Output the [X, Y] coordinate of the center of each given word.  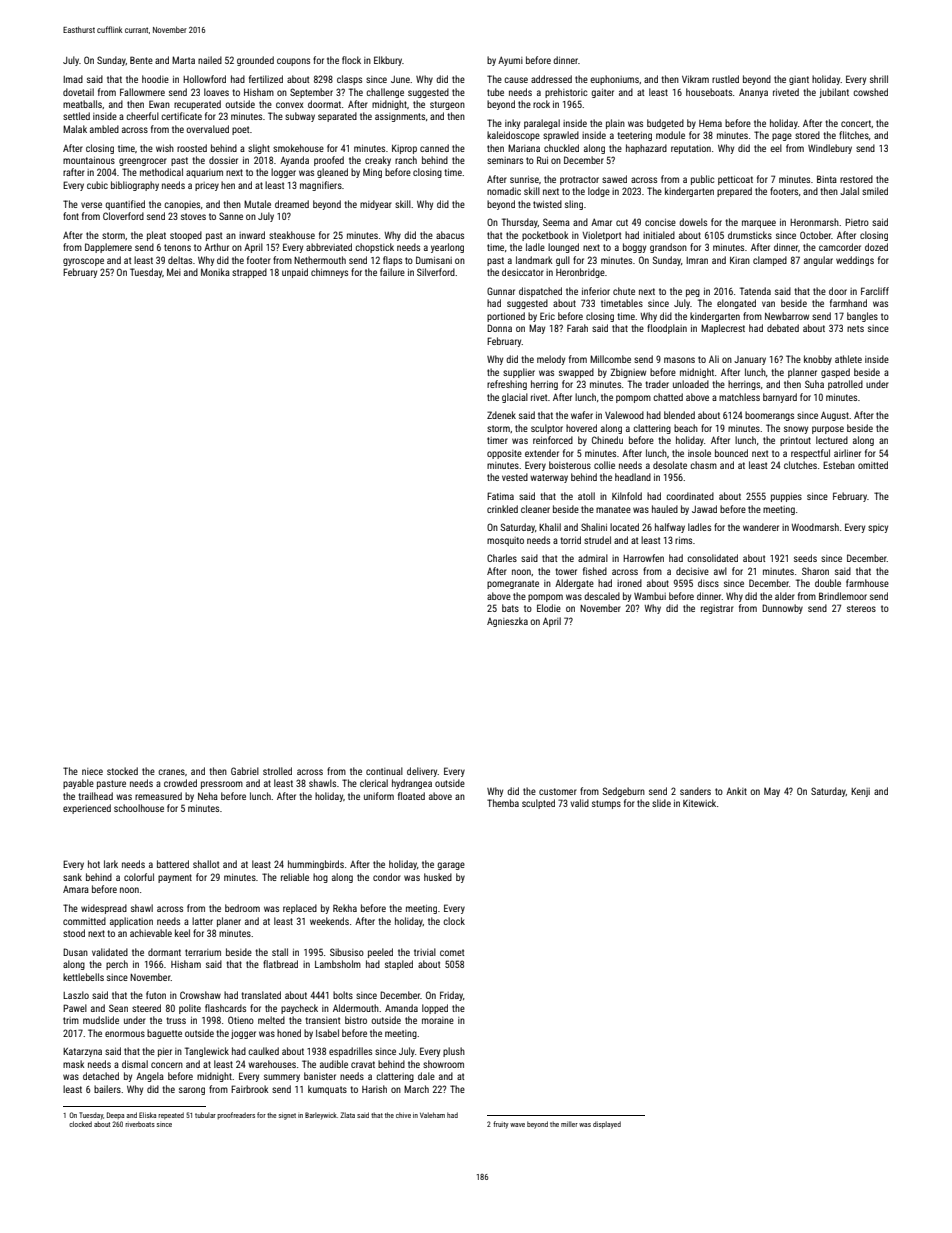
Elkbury [388, 61]
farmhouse [867, 583]
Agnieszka [507, 622]
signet [287, 1116]
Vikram [695, 79]
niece [92, 771]
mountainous [89, 160]
